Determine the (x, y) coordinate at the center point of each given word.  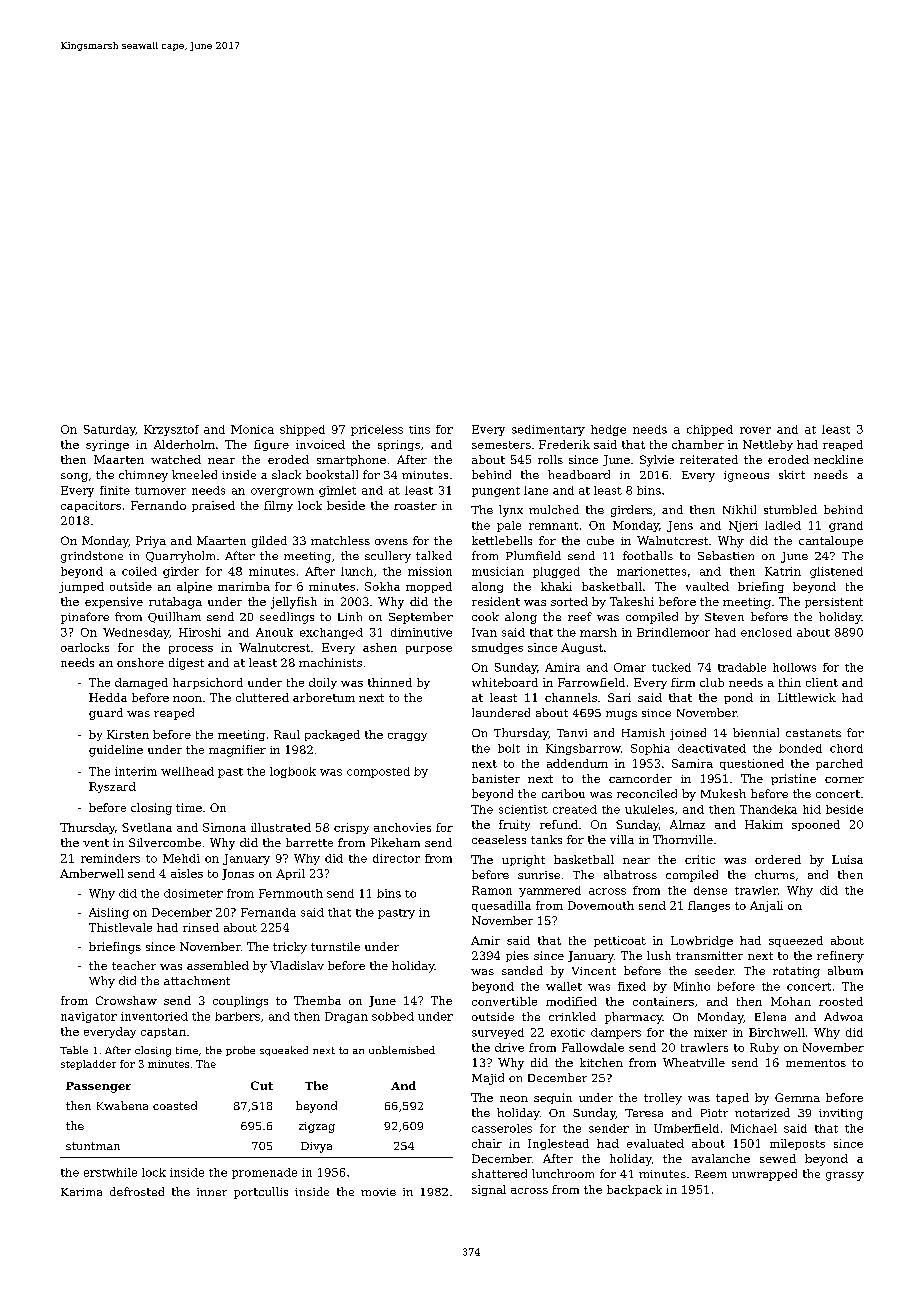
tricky (290, 948)
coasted (175, 1105)
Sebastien (726, 555)
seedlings (287, 618)
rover (755, 430)
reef (580, 616)
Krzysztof (171, 430)
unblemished (402, 1050)
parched (839, 764)
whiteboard (505, 682)
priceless (377, 430)
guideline (116, 751)
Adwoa (843, 1016)
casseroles (502, 1128)
